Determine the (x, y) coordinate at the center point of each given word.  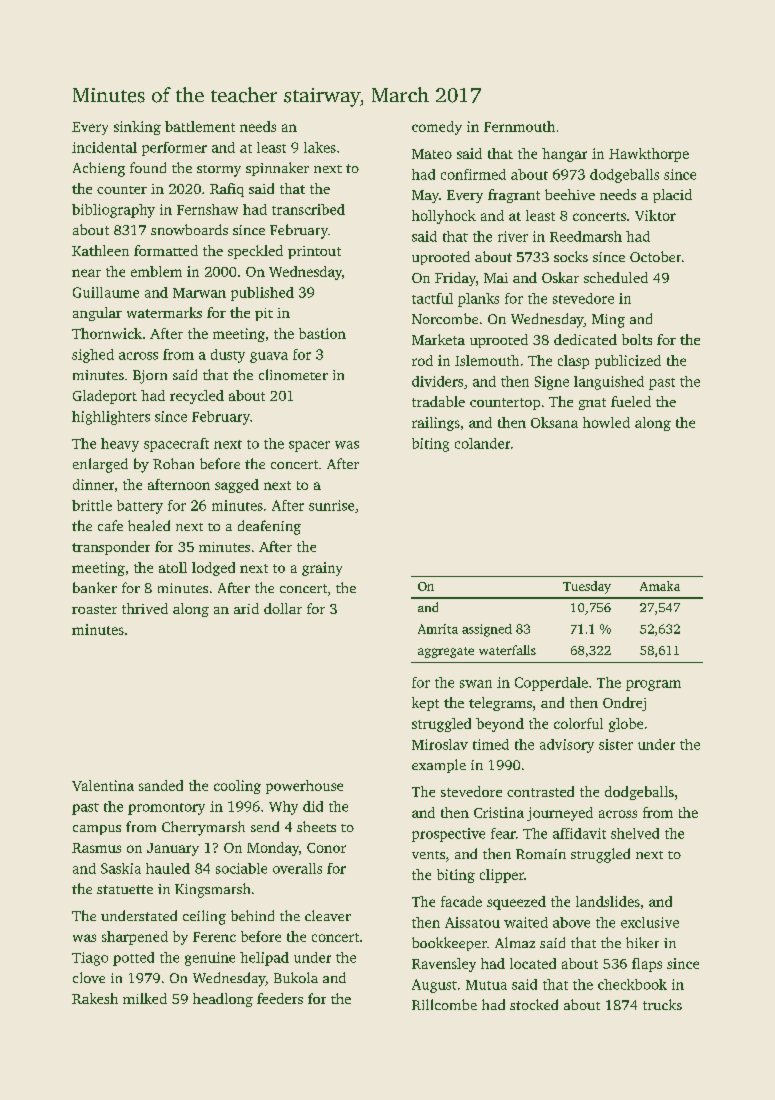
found (148, 167)
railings (436, 424)
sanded (161, 785)
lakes (320, 147)
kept (425, 704)
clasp (573, 362)
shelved (635, 833)
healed (149, 525)
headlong (223, 1000)
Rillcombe (444, 1004)
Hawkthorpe (649, 155)
